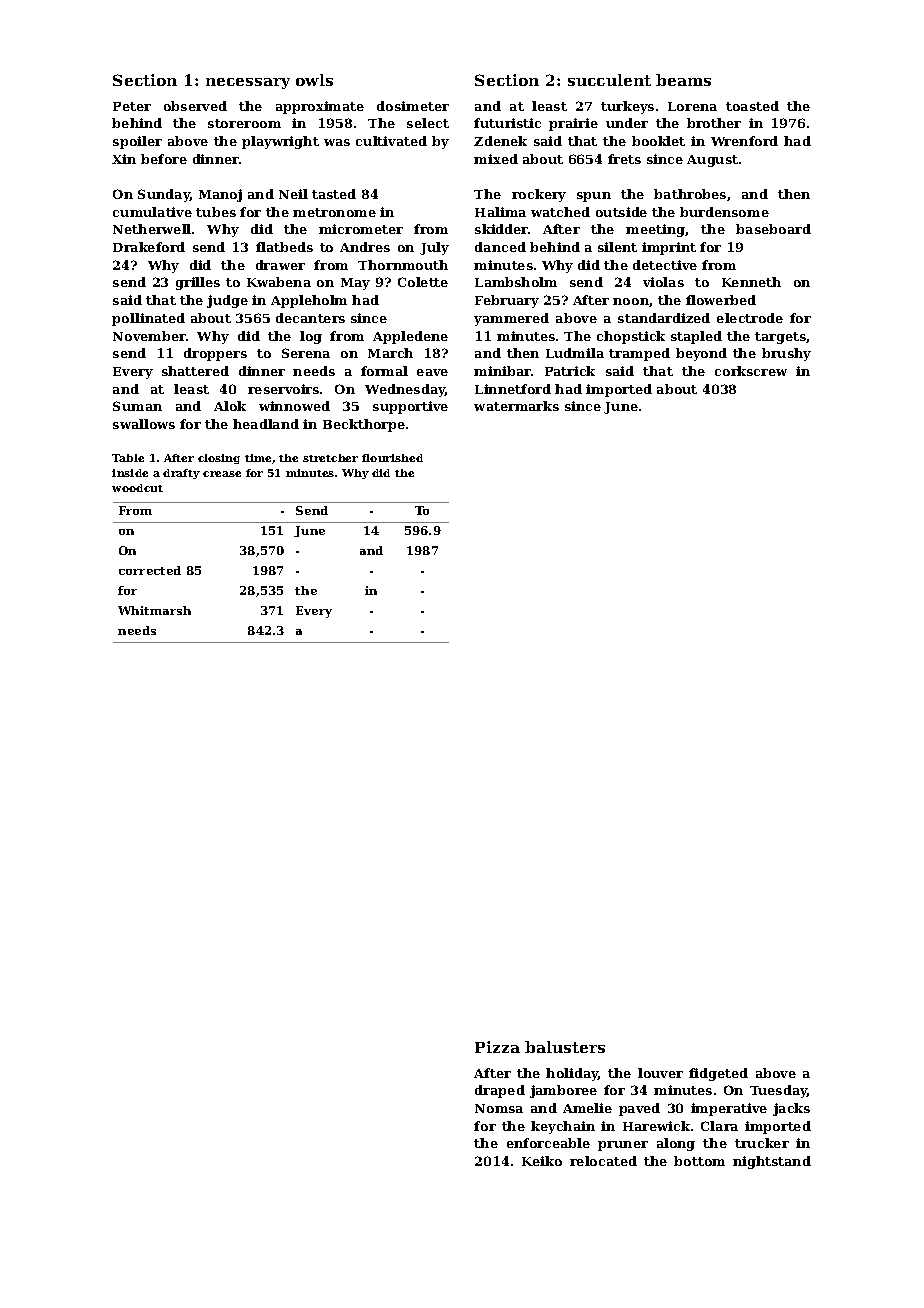 The width and height of the screenshot is (924, 1308). What do you see at coordinates (683, 80) in the screenshot?
I see `beams` at bounding box center [683, 80].
